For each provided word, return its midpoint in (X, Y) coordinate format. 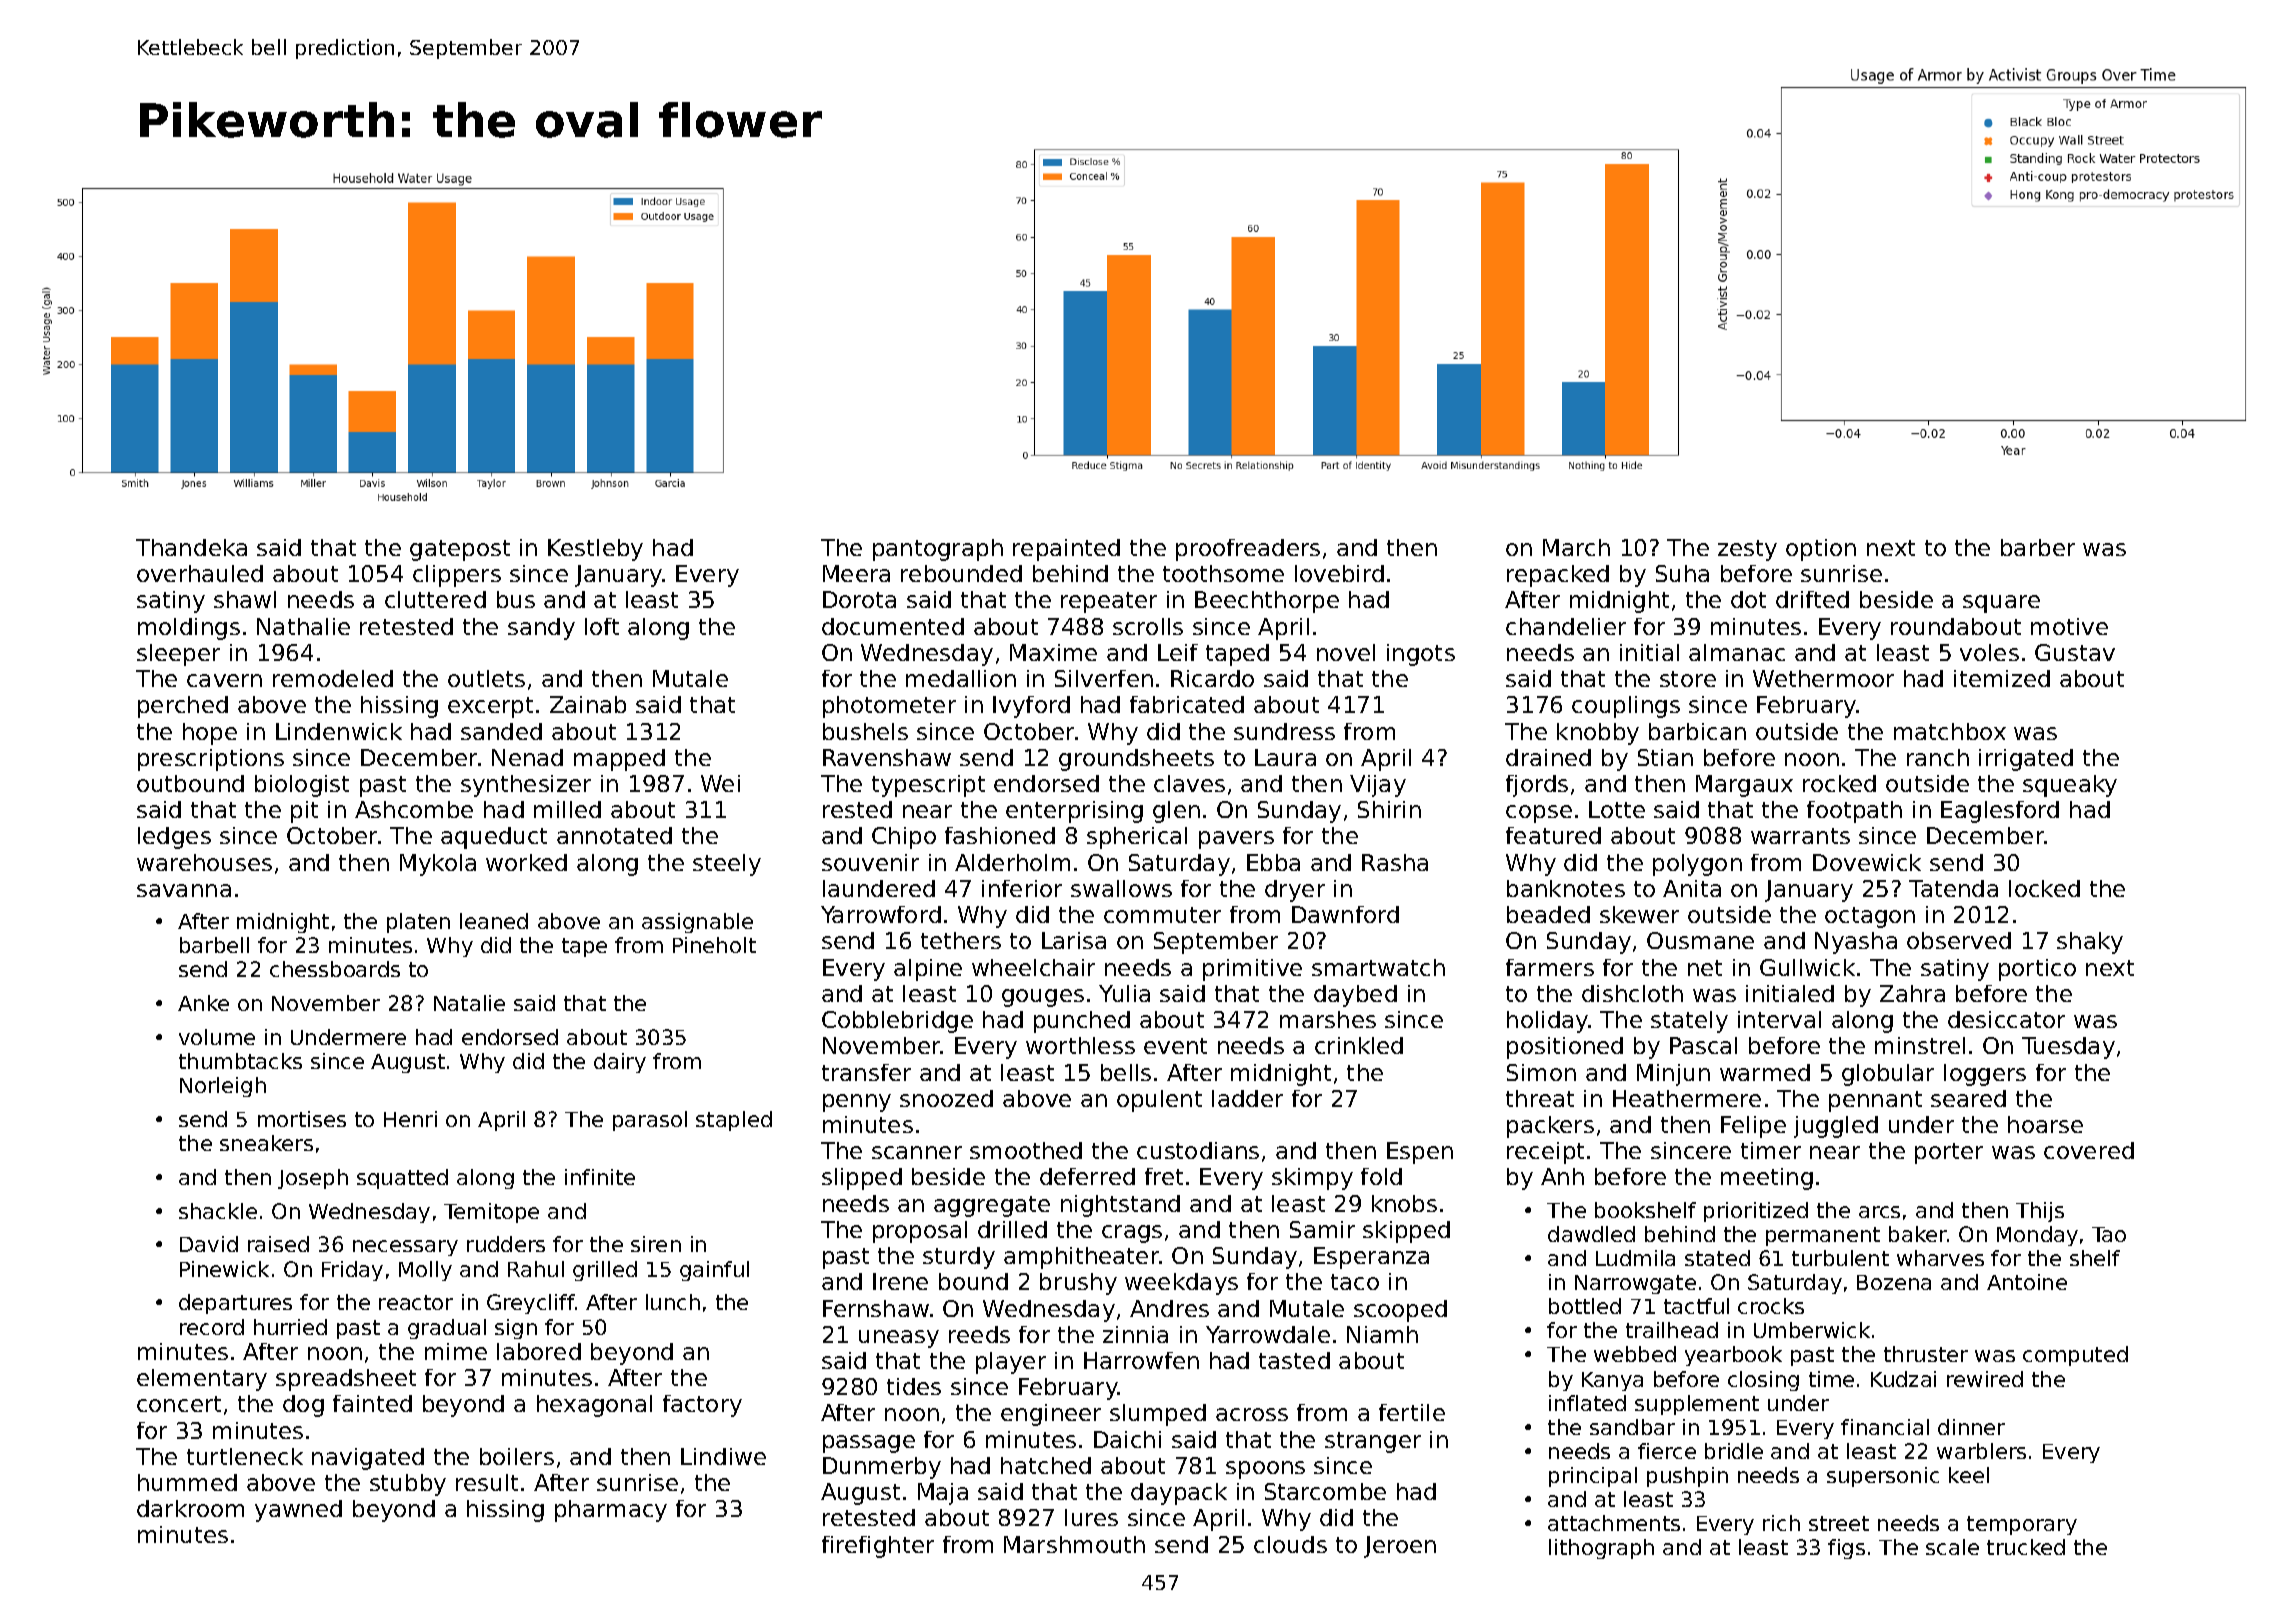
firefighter (878, 1547)
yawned (298, 1511)
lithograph (1601, 1549)
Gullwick (1807, 967)
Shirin (1389, 809)
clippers (457, 576)
